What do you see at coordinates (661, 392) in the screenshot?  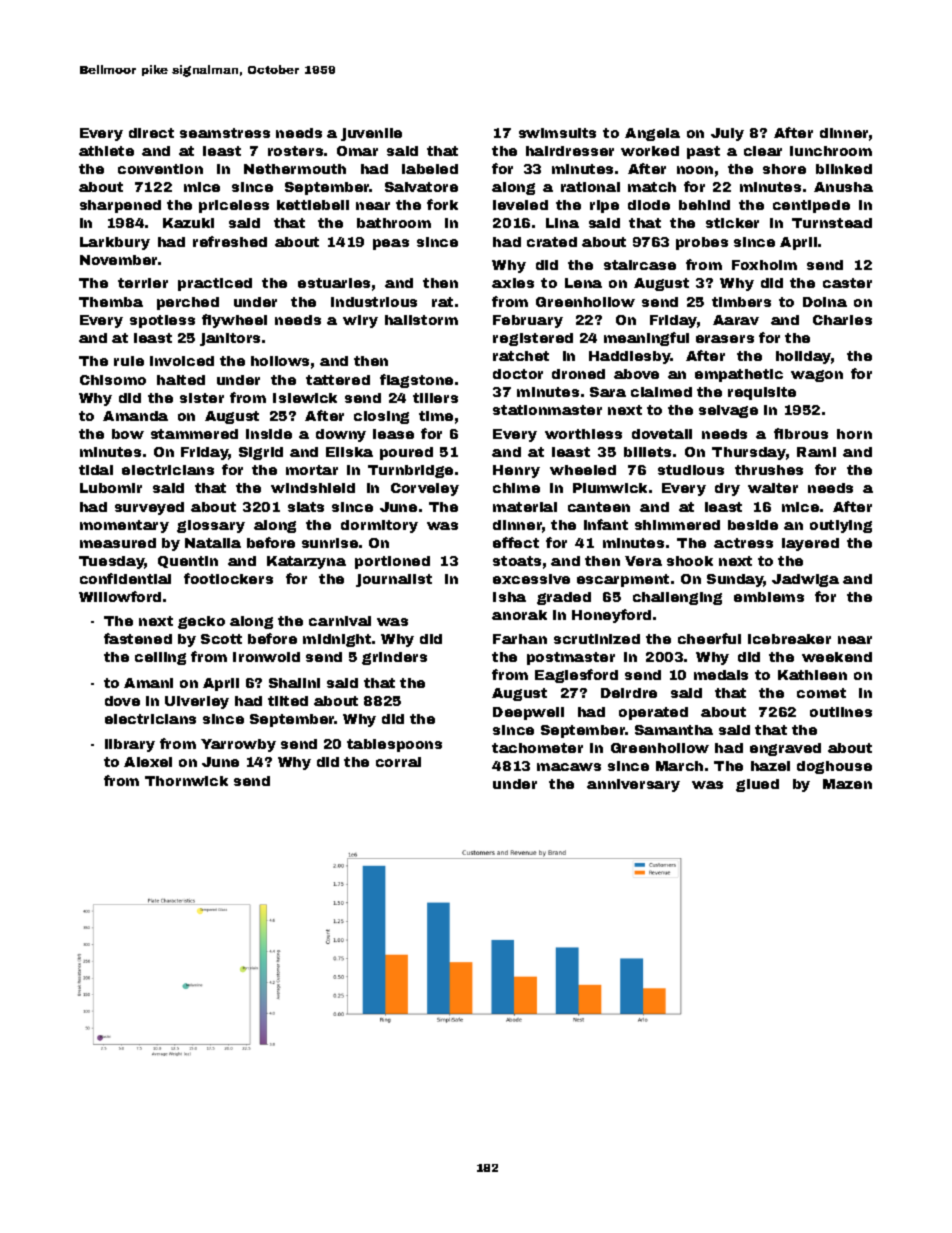 I see `claimed` at bounding box center [661, 392].
